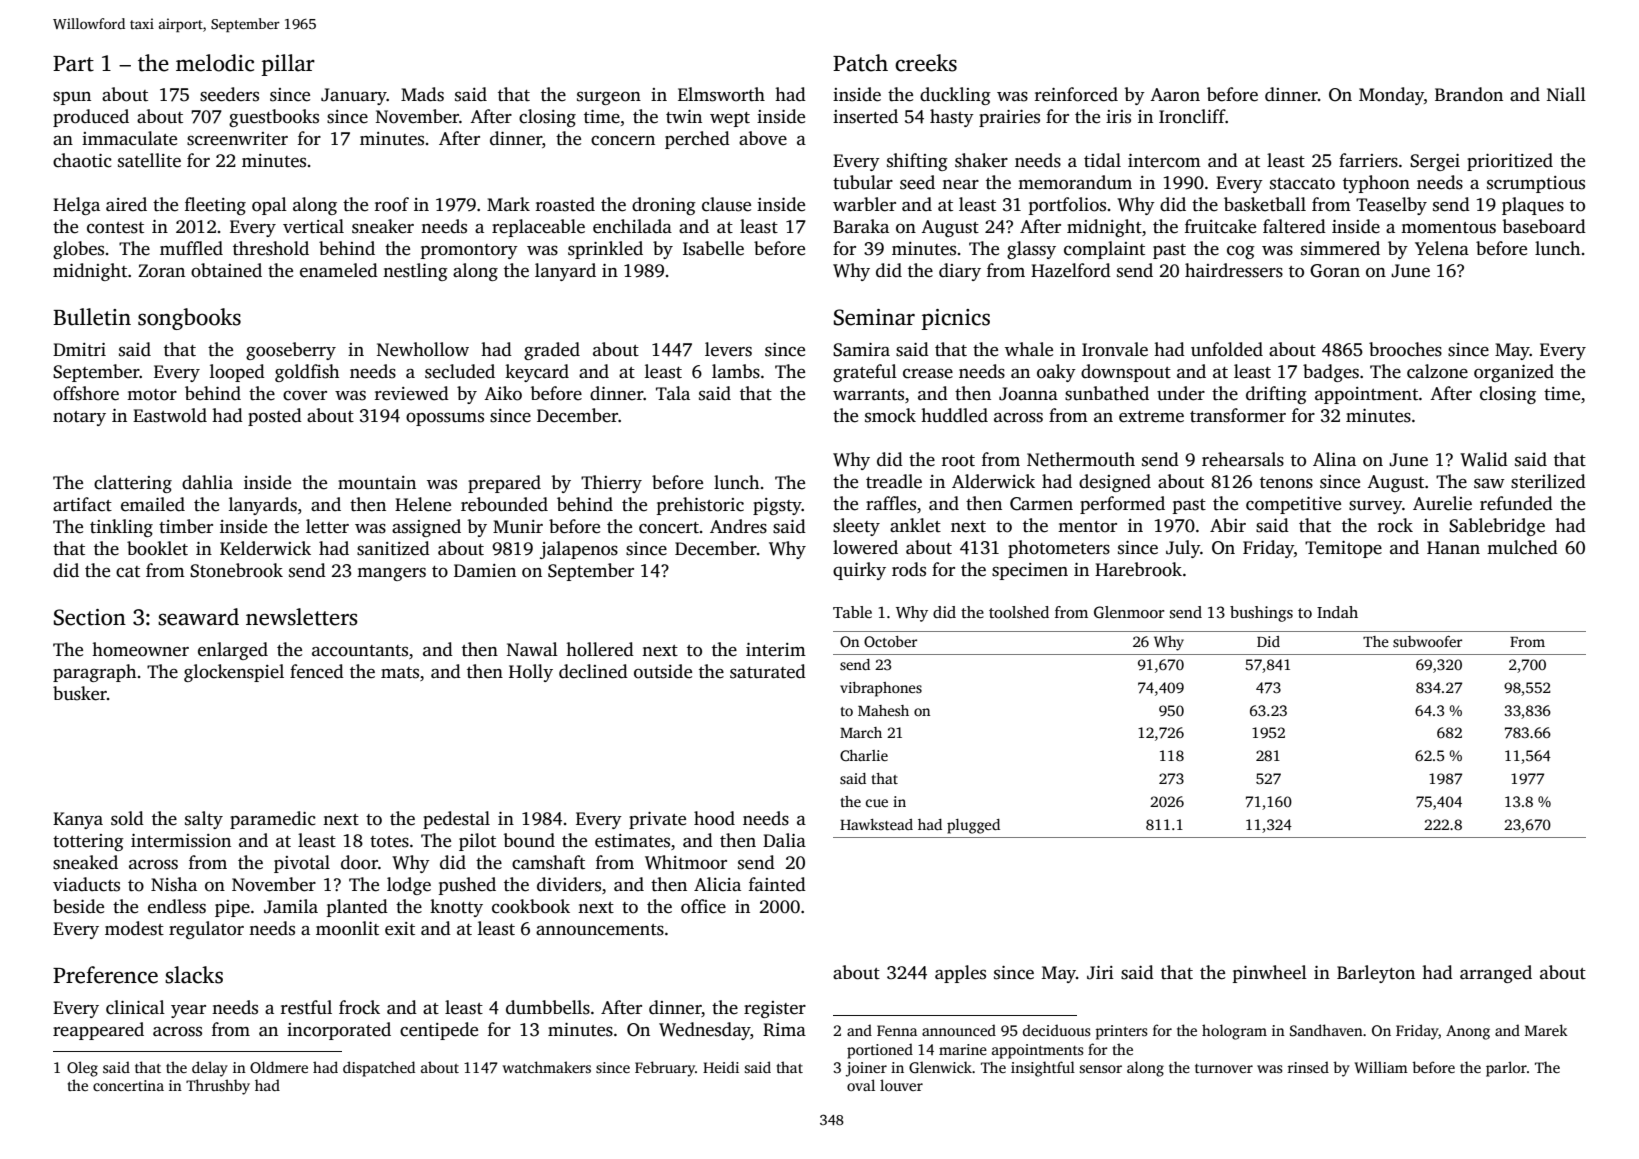 This page has height=1159, width=1639. What do you see at coordinates (105, 975) in the page?
I see `Preference` at bounding box center [105, 975].
